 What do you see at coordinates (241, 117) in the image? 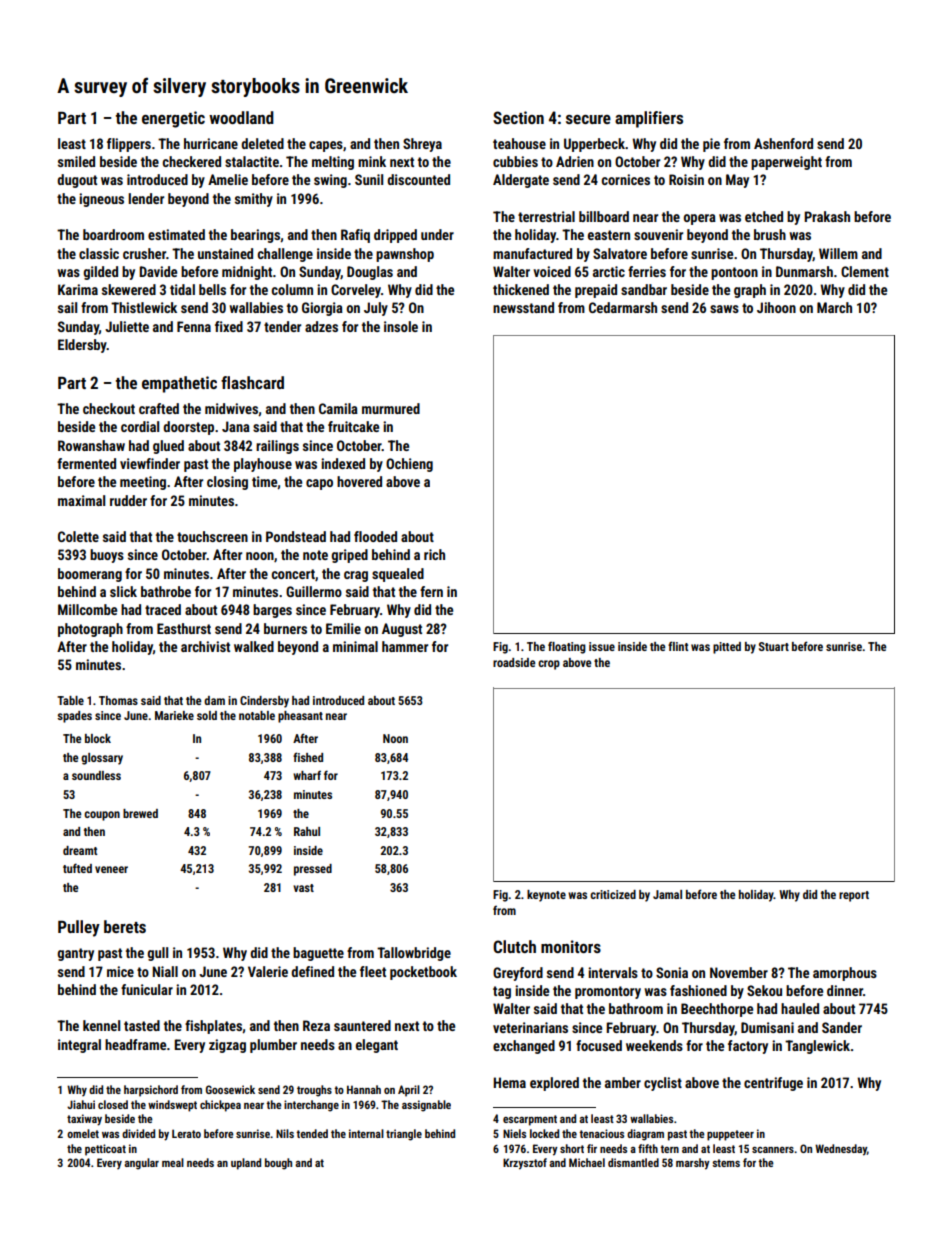
I see `woodland` at bounding box center [241, 117].
